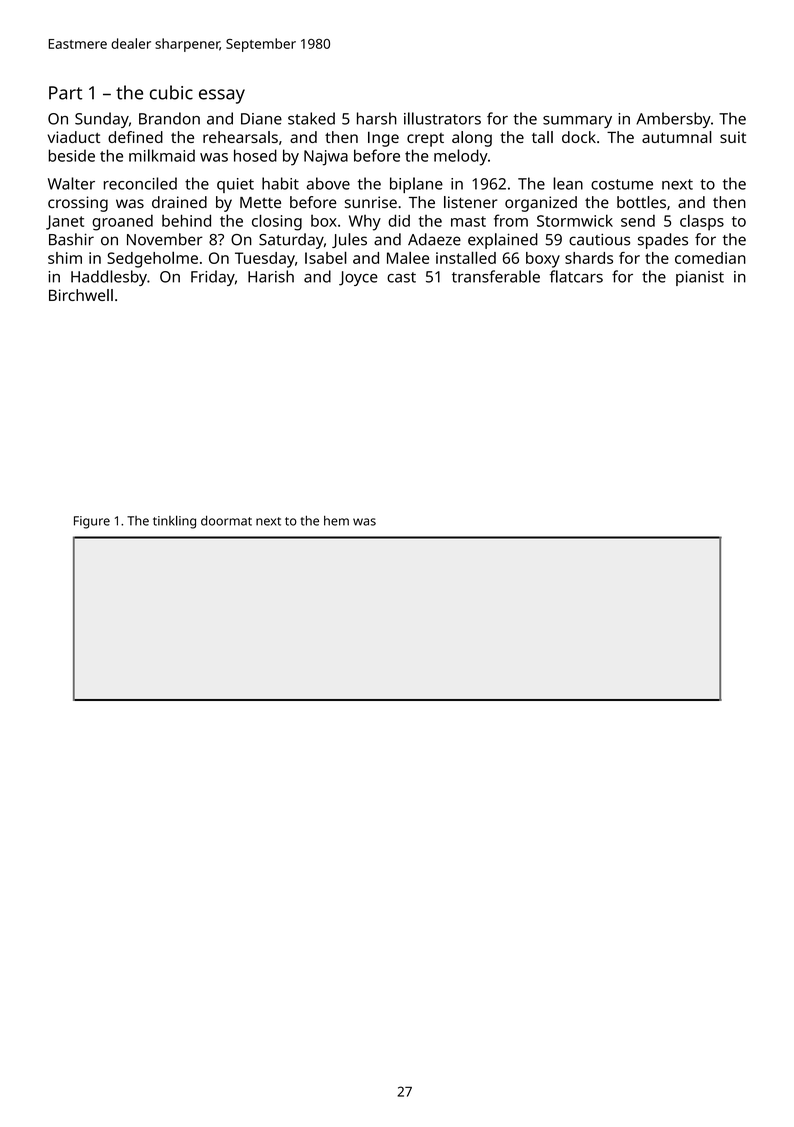 The height and width of the screenshot is (1127, 794). What do you see at coordinates (358, 278) in the screenshot?
I see `Joyce` at bounding box center [358, 278].
